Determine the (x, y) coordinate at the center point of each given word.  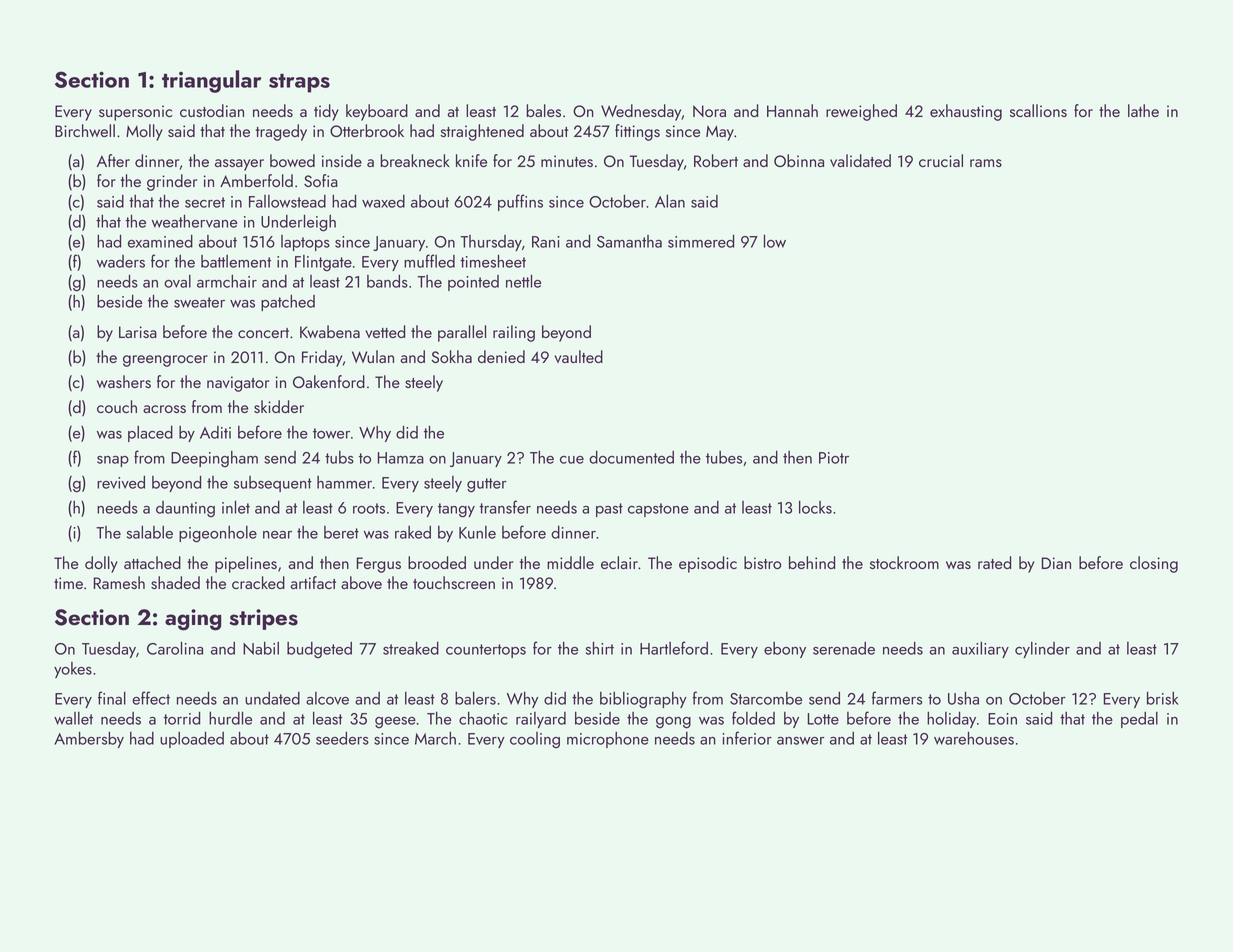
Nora (709, 111)
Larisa (138, 332)
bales (543, 110)
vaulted (578, 356)
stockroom (904, 562)
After (113, 160)
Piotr (834, 458)
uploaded (192, 739)
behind (812, 562)
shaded (175, 582)
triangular (211, 81)
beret (341, 532)
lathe (1143, 110)
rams (986, 163)
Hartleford (674, 648)
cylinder (1042, 650)
